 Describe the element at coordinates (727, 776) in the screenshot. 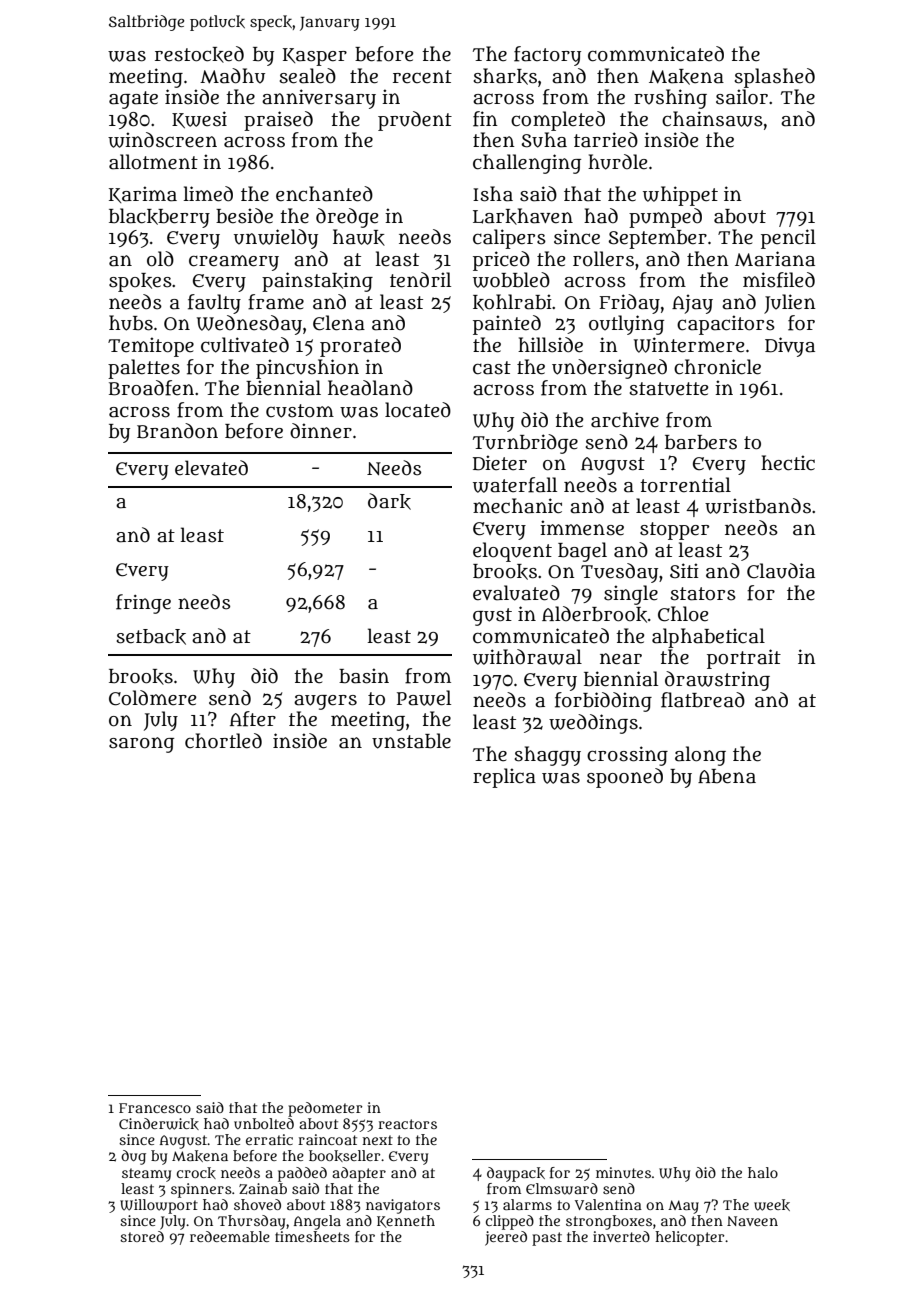

I see `Abena` at that location.
